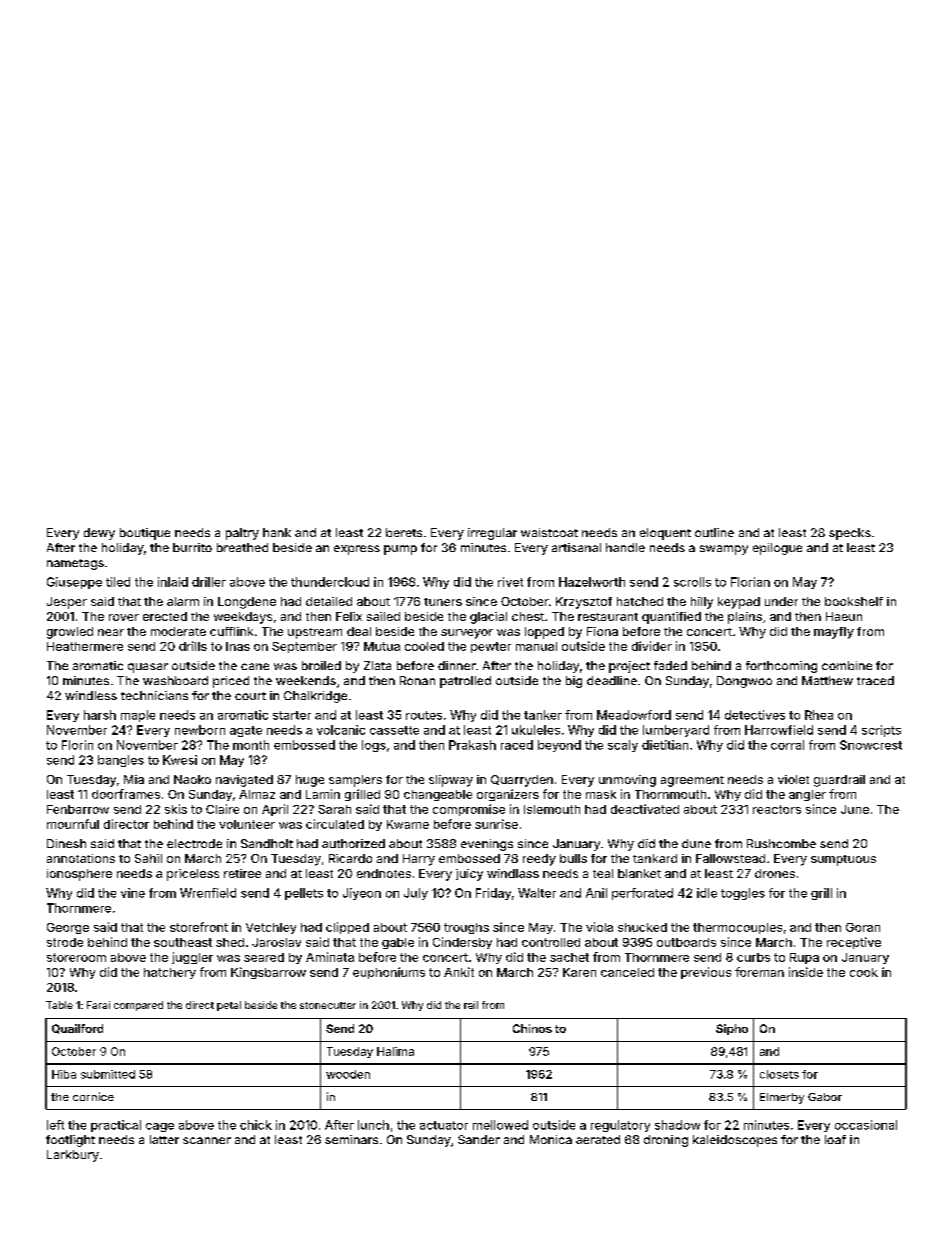 The width and height of the image is (952, 1233). What do you see at coordinates (850, 534) in the image?
I see `specks` at bounding box center [850, 534].
